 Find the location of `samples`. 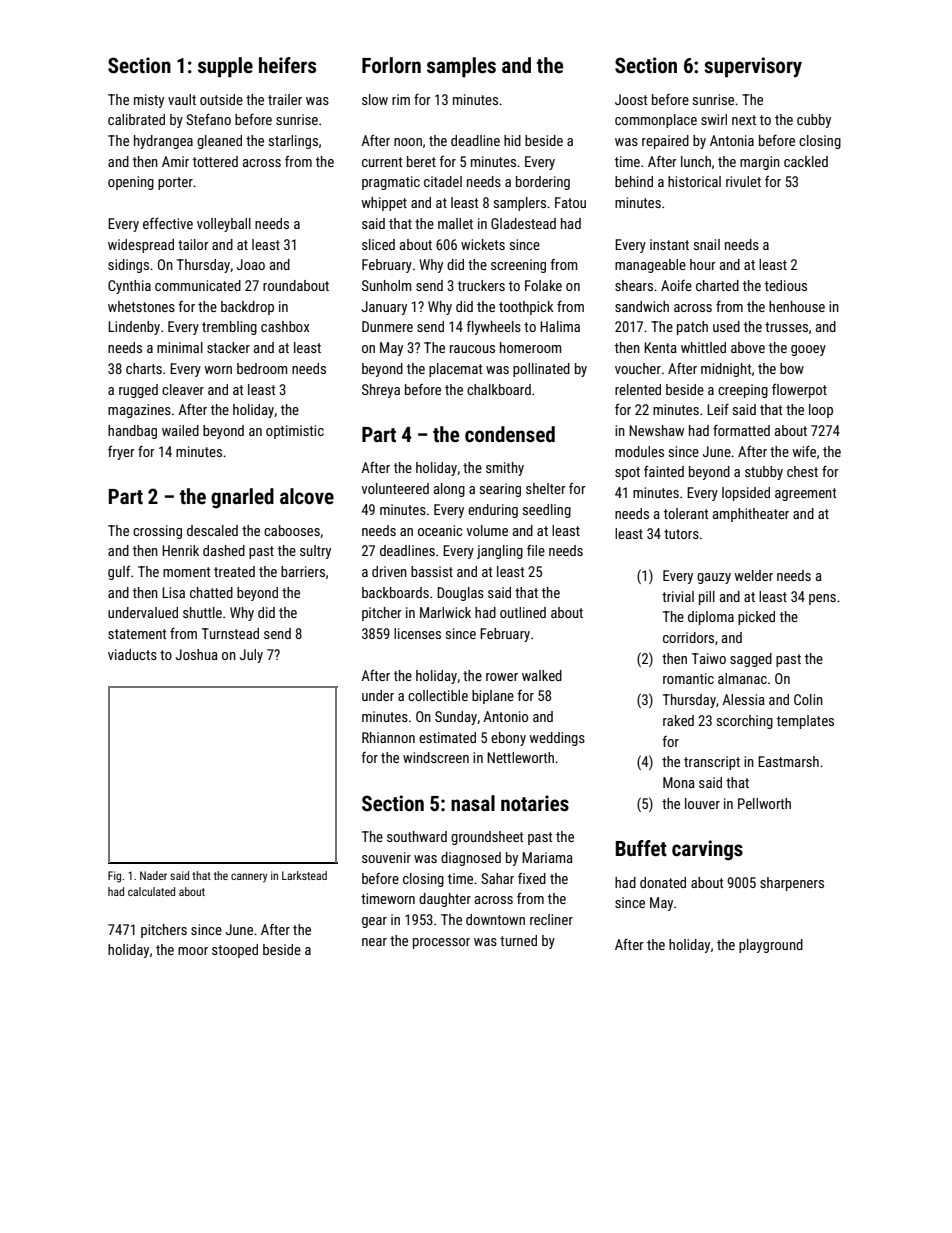

samples is located at coordinates (461, 67).
